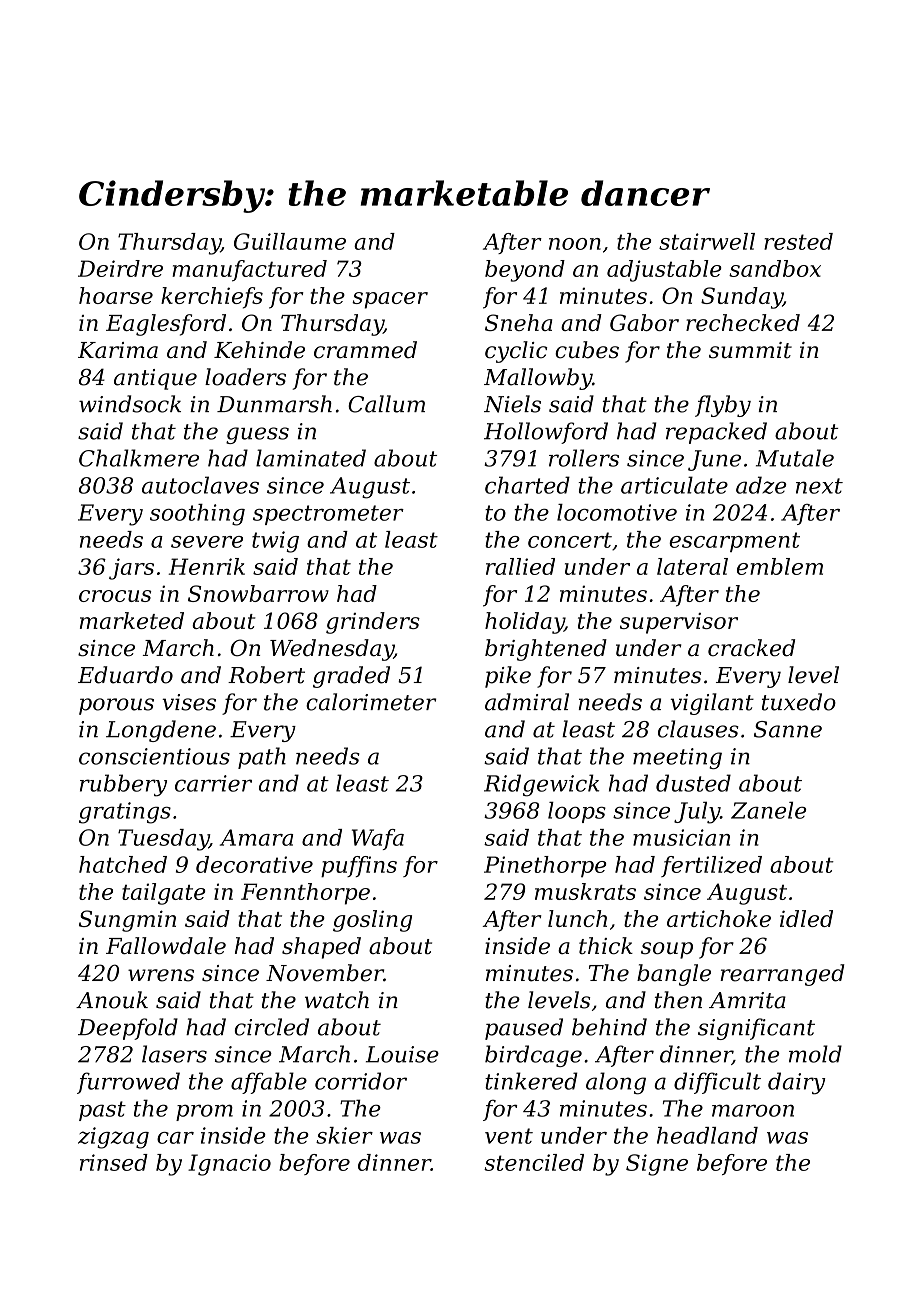  I want to click on Eaglesford, so click(166, 325).
